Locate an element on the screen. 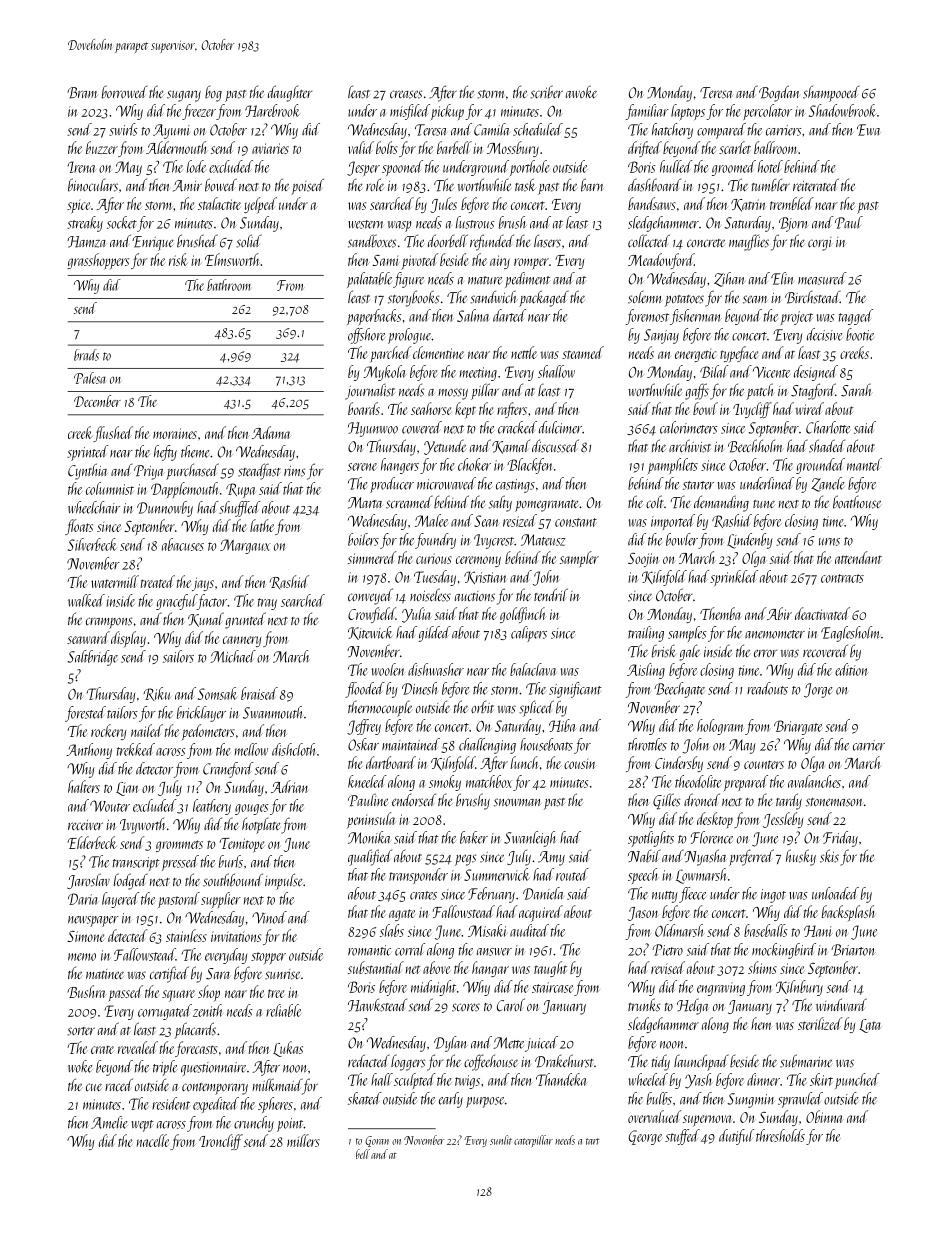  treated is located at coordinates (158, 581).
